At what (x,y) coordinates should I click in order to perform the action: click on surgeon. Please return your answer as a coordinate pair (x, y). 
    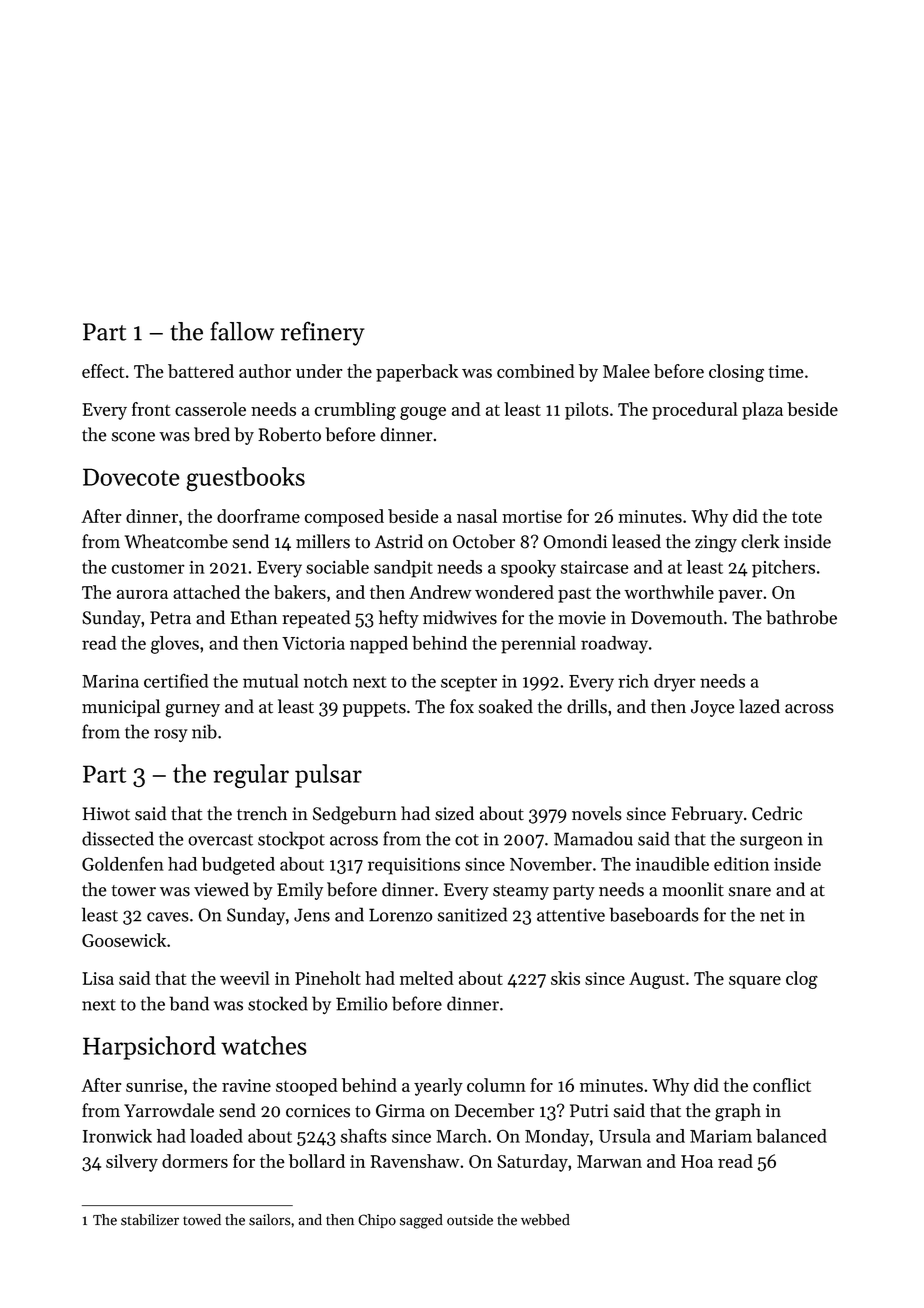
    Looking at the image, I should click on (771, 843).
